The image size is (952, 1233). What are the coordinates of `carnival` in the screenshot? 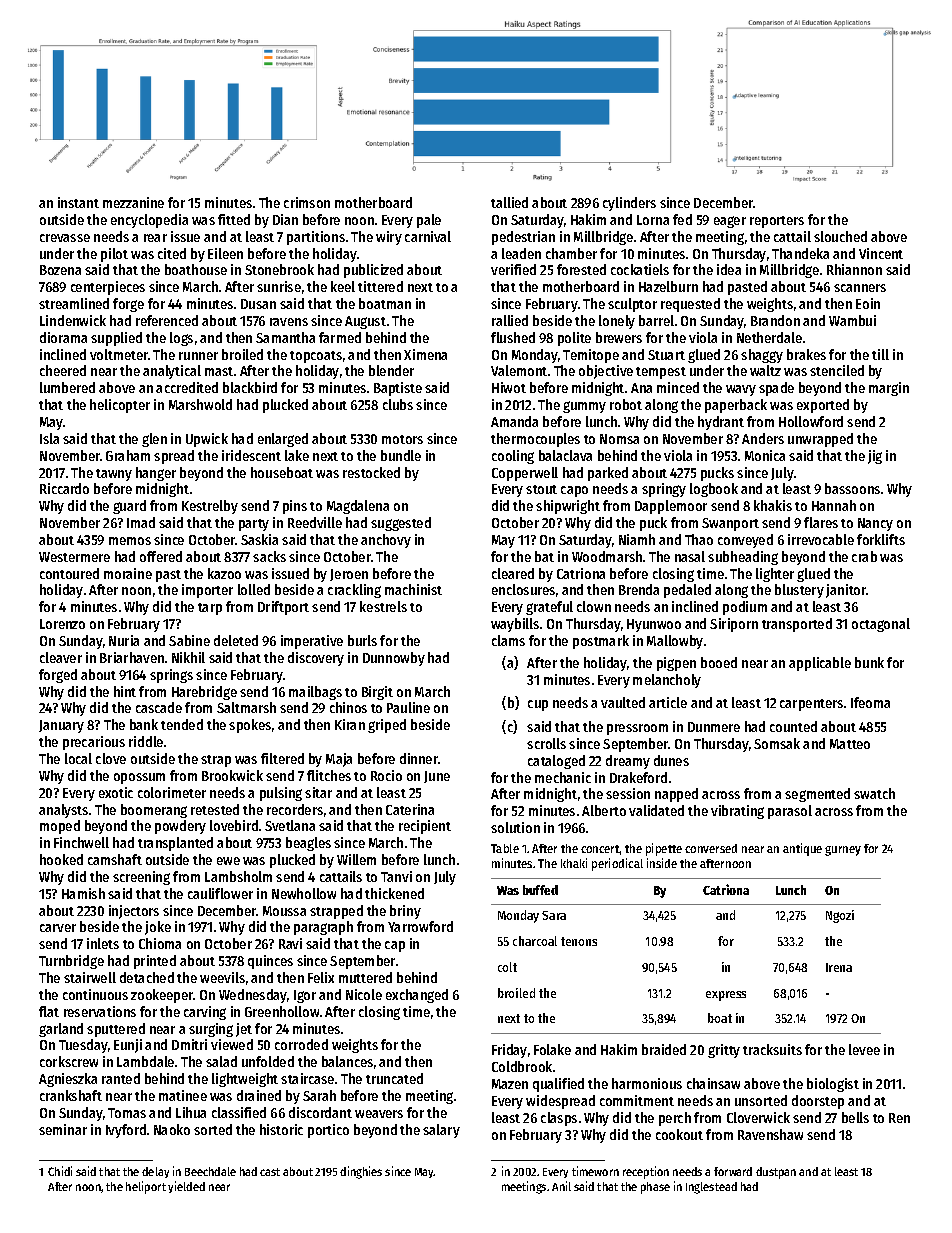 It's located at (428, 236).
